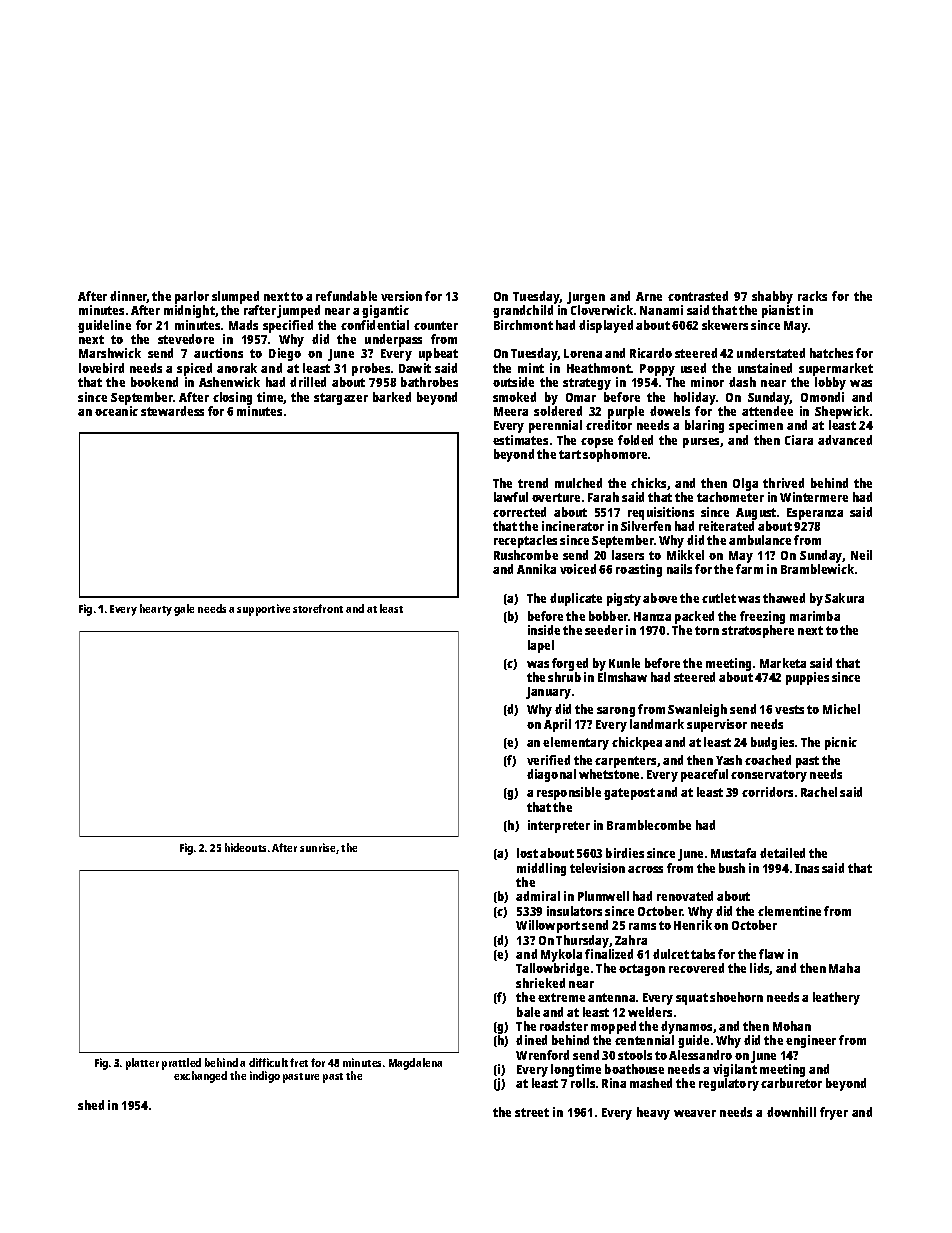  Describe the element at coordinates (232, 398) in the screenshot. I see `closing` at that location.
